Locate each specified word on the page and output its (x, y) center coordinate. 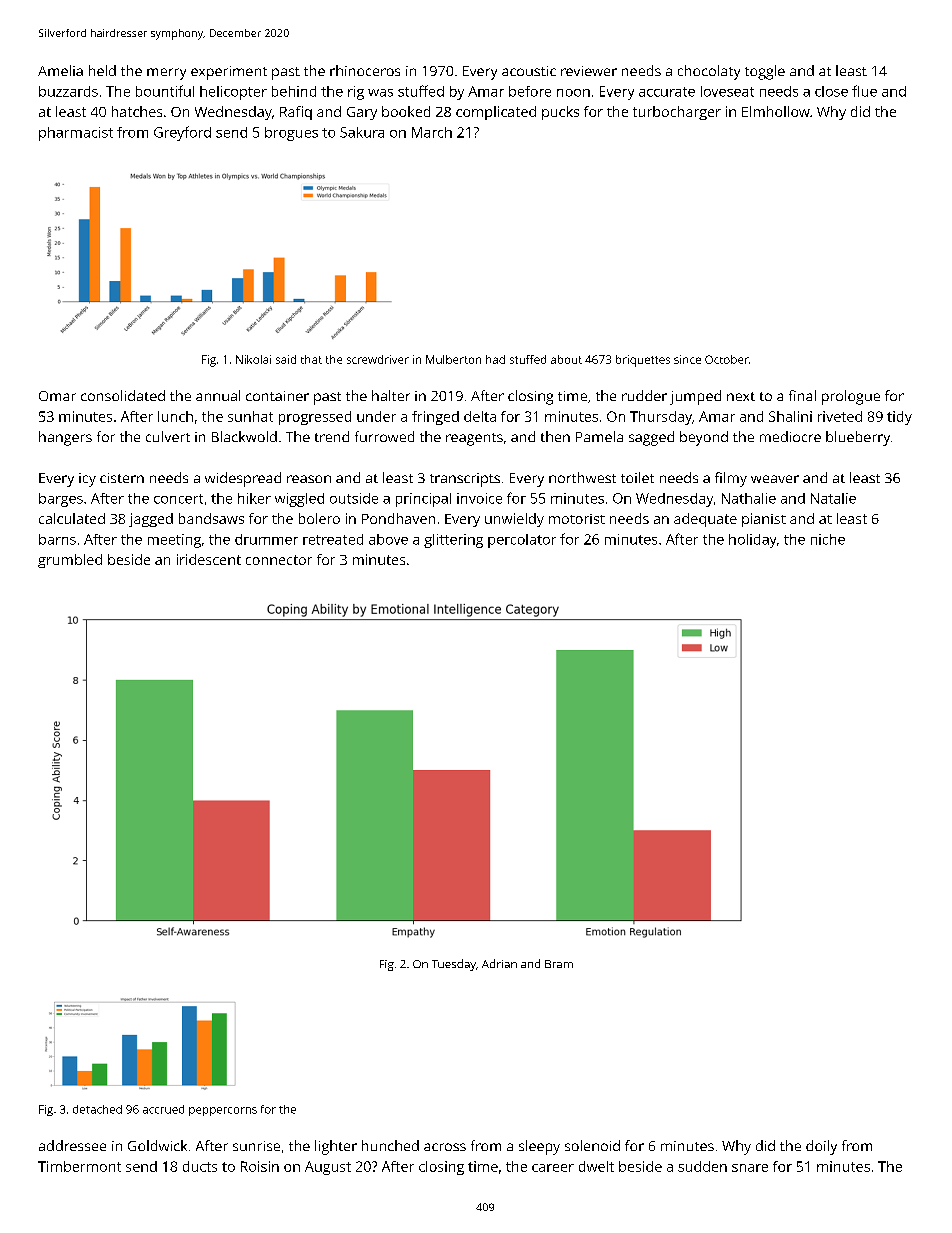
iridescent (209, 559)
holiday (752, 541)
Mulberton (453, 359)
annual (218, 395)
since (687, 359)
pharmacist (76, 134)
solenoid (592, 1145)
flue (864, 91)
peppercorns (223, 1111)
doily (821, 1147)
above (388, 539)
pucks (560, 113)
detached (97, 1109)
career (553, 1168)
